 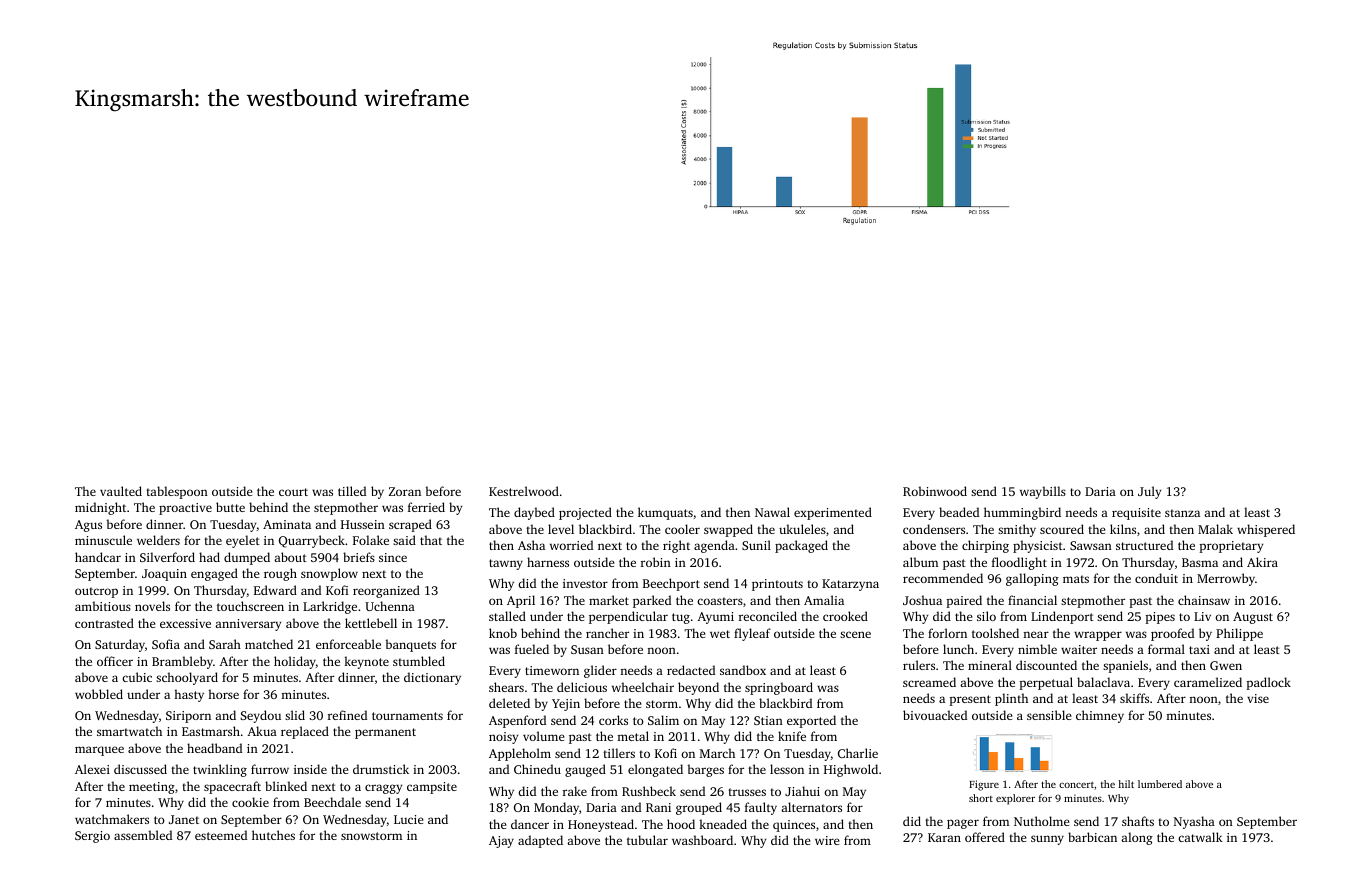 What do you see at coordinates (248, 625) in the screenshot?
I see `anniversary` at bounding box center [248, 625].
